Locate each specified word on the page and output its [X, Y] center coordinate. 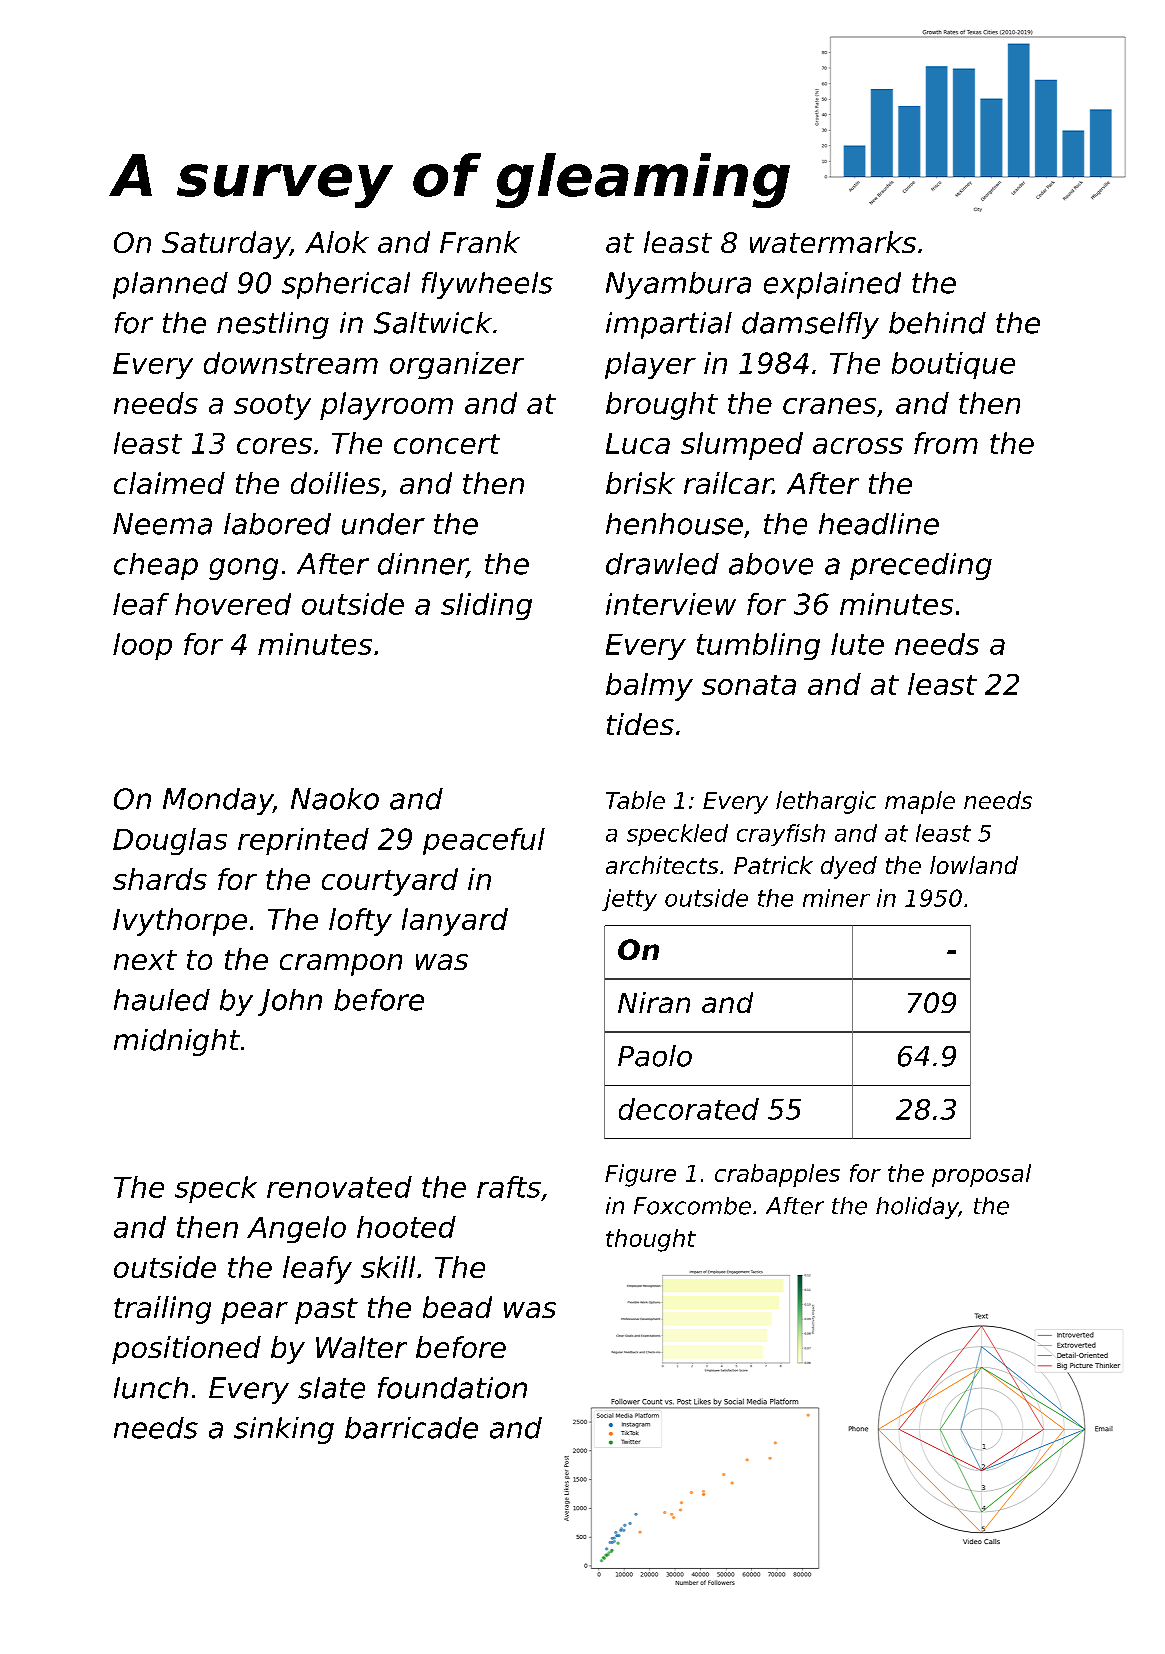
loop [142, 646]
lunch [151, 1388]
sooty [272, 407]
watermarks [833, 242]
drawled [662, 564]
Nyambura [678, 285]
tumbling [758, 646]
